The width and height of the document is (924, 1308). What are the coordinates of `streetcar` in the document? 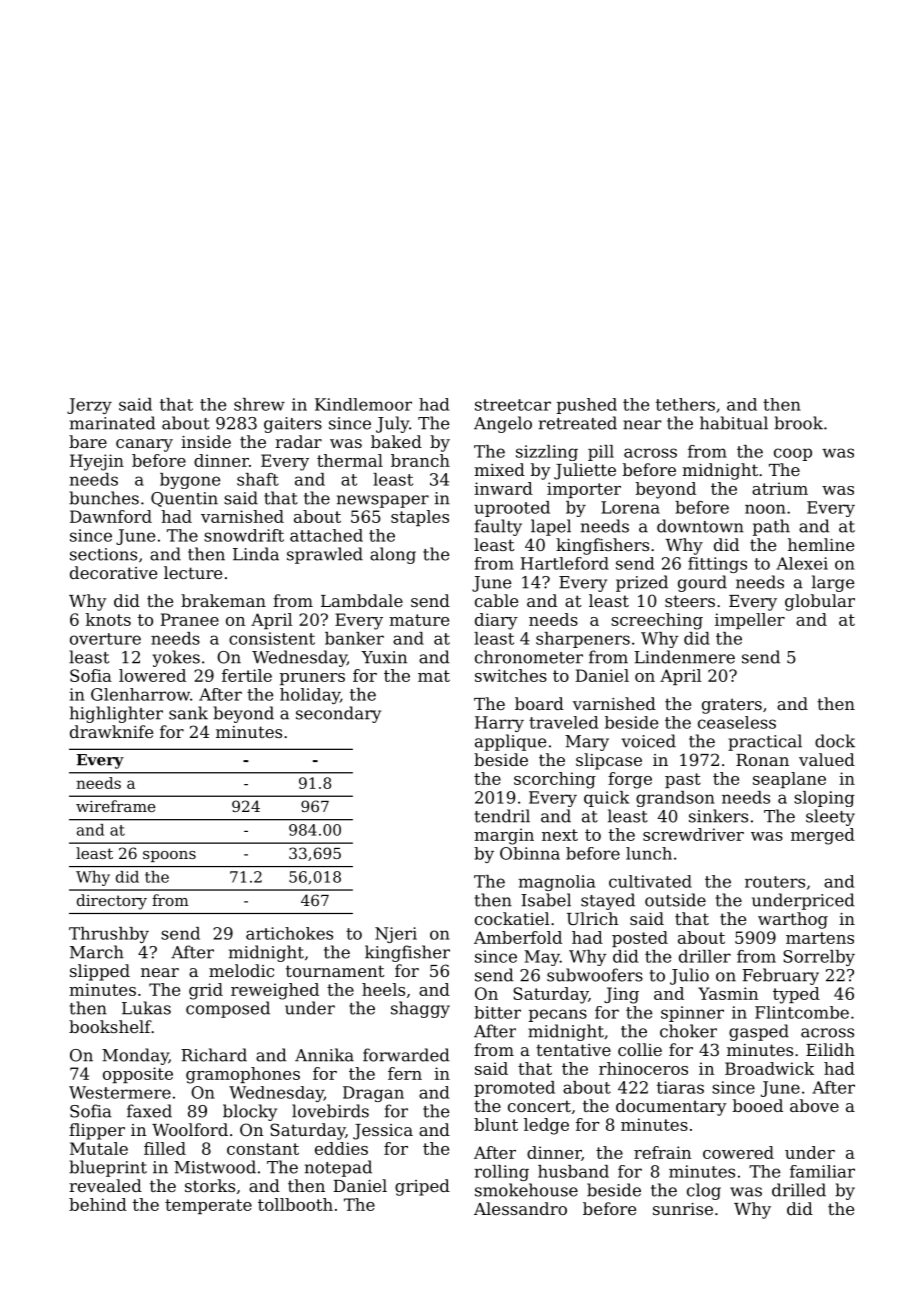 It's located at (513, 405).
